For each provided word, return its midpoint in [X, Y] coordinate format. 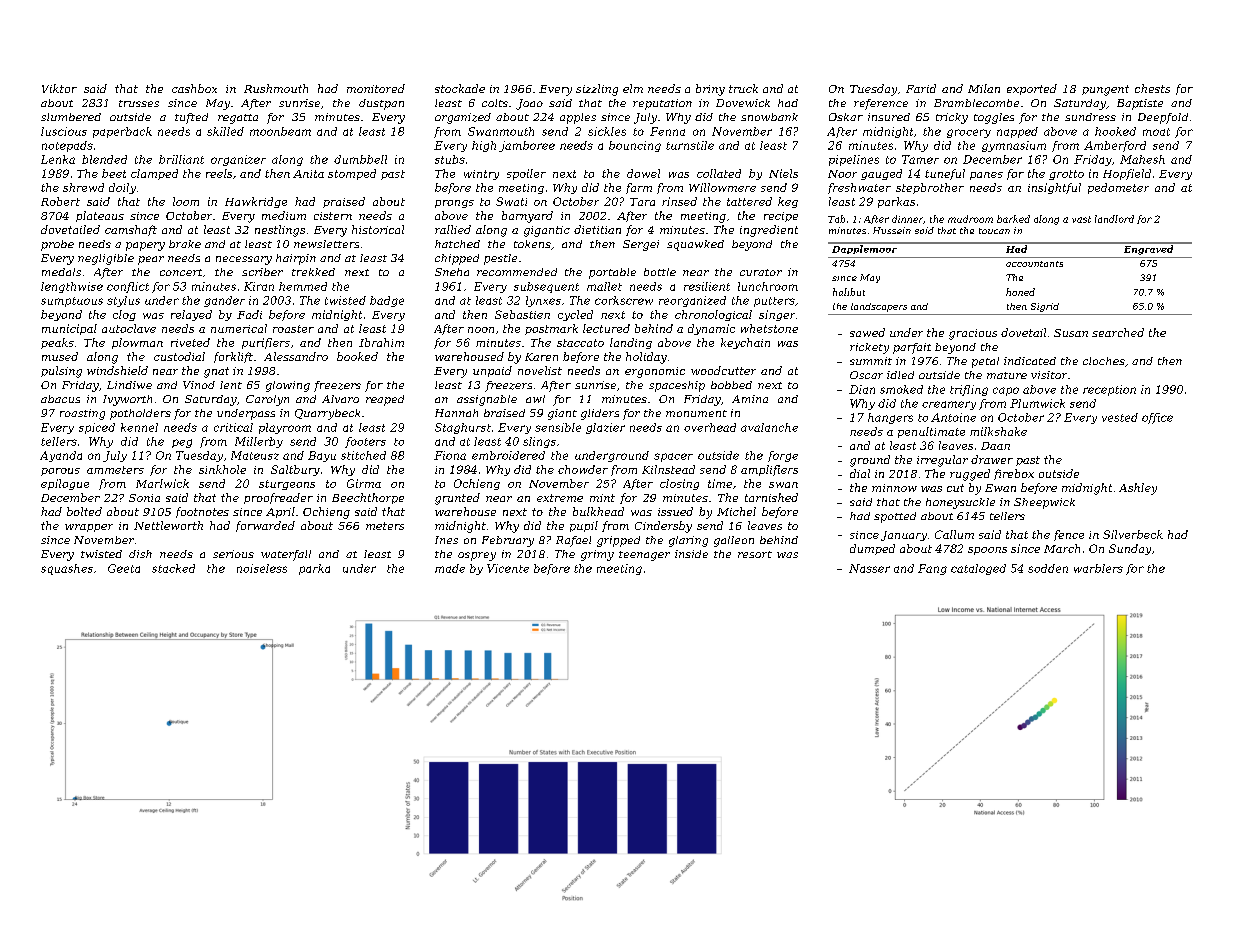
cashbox [194, 88]
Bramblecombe [976, 103]
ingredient [769, 231]
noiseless [262, 568]
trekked [313, 272]
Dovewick [743, 103]
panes [986, 176]
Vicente [508, 568]
